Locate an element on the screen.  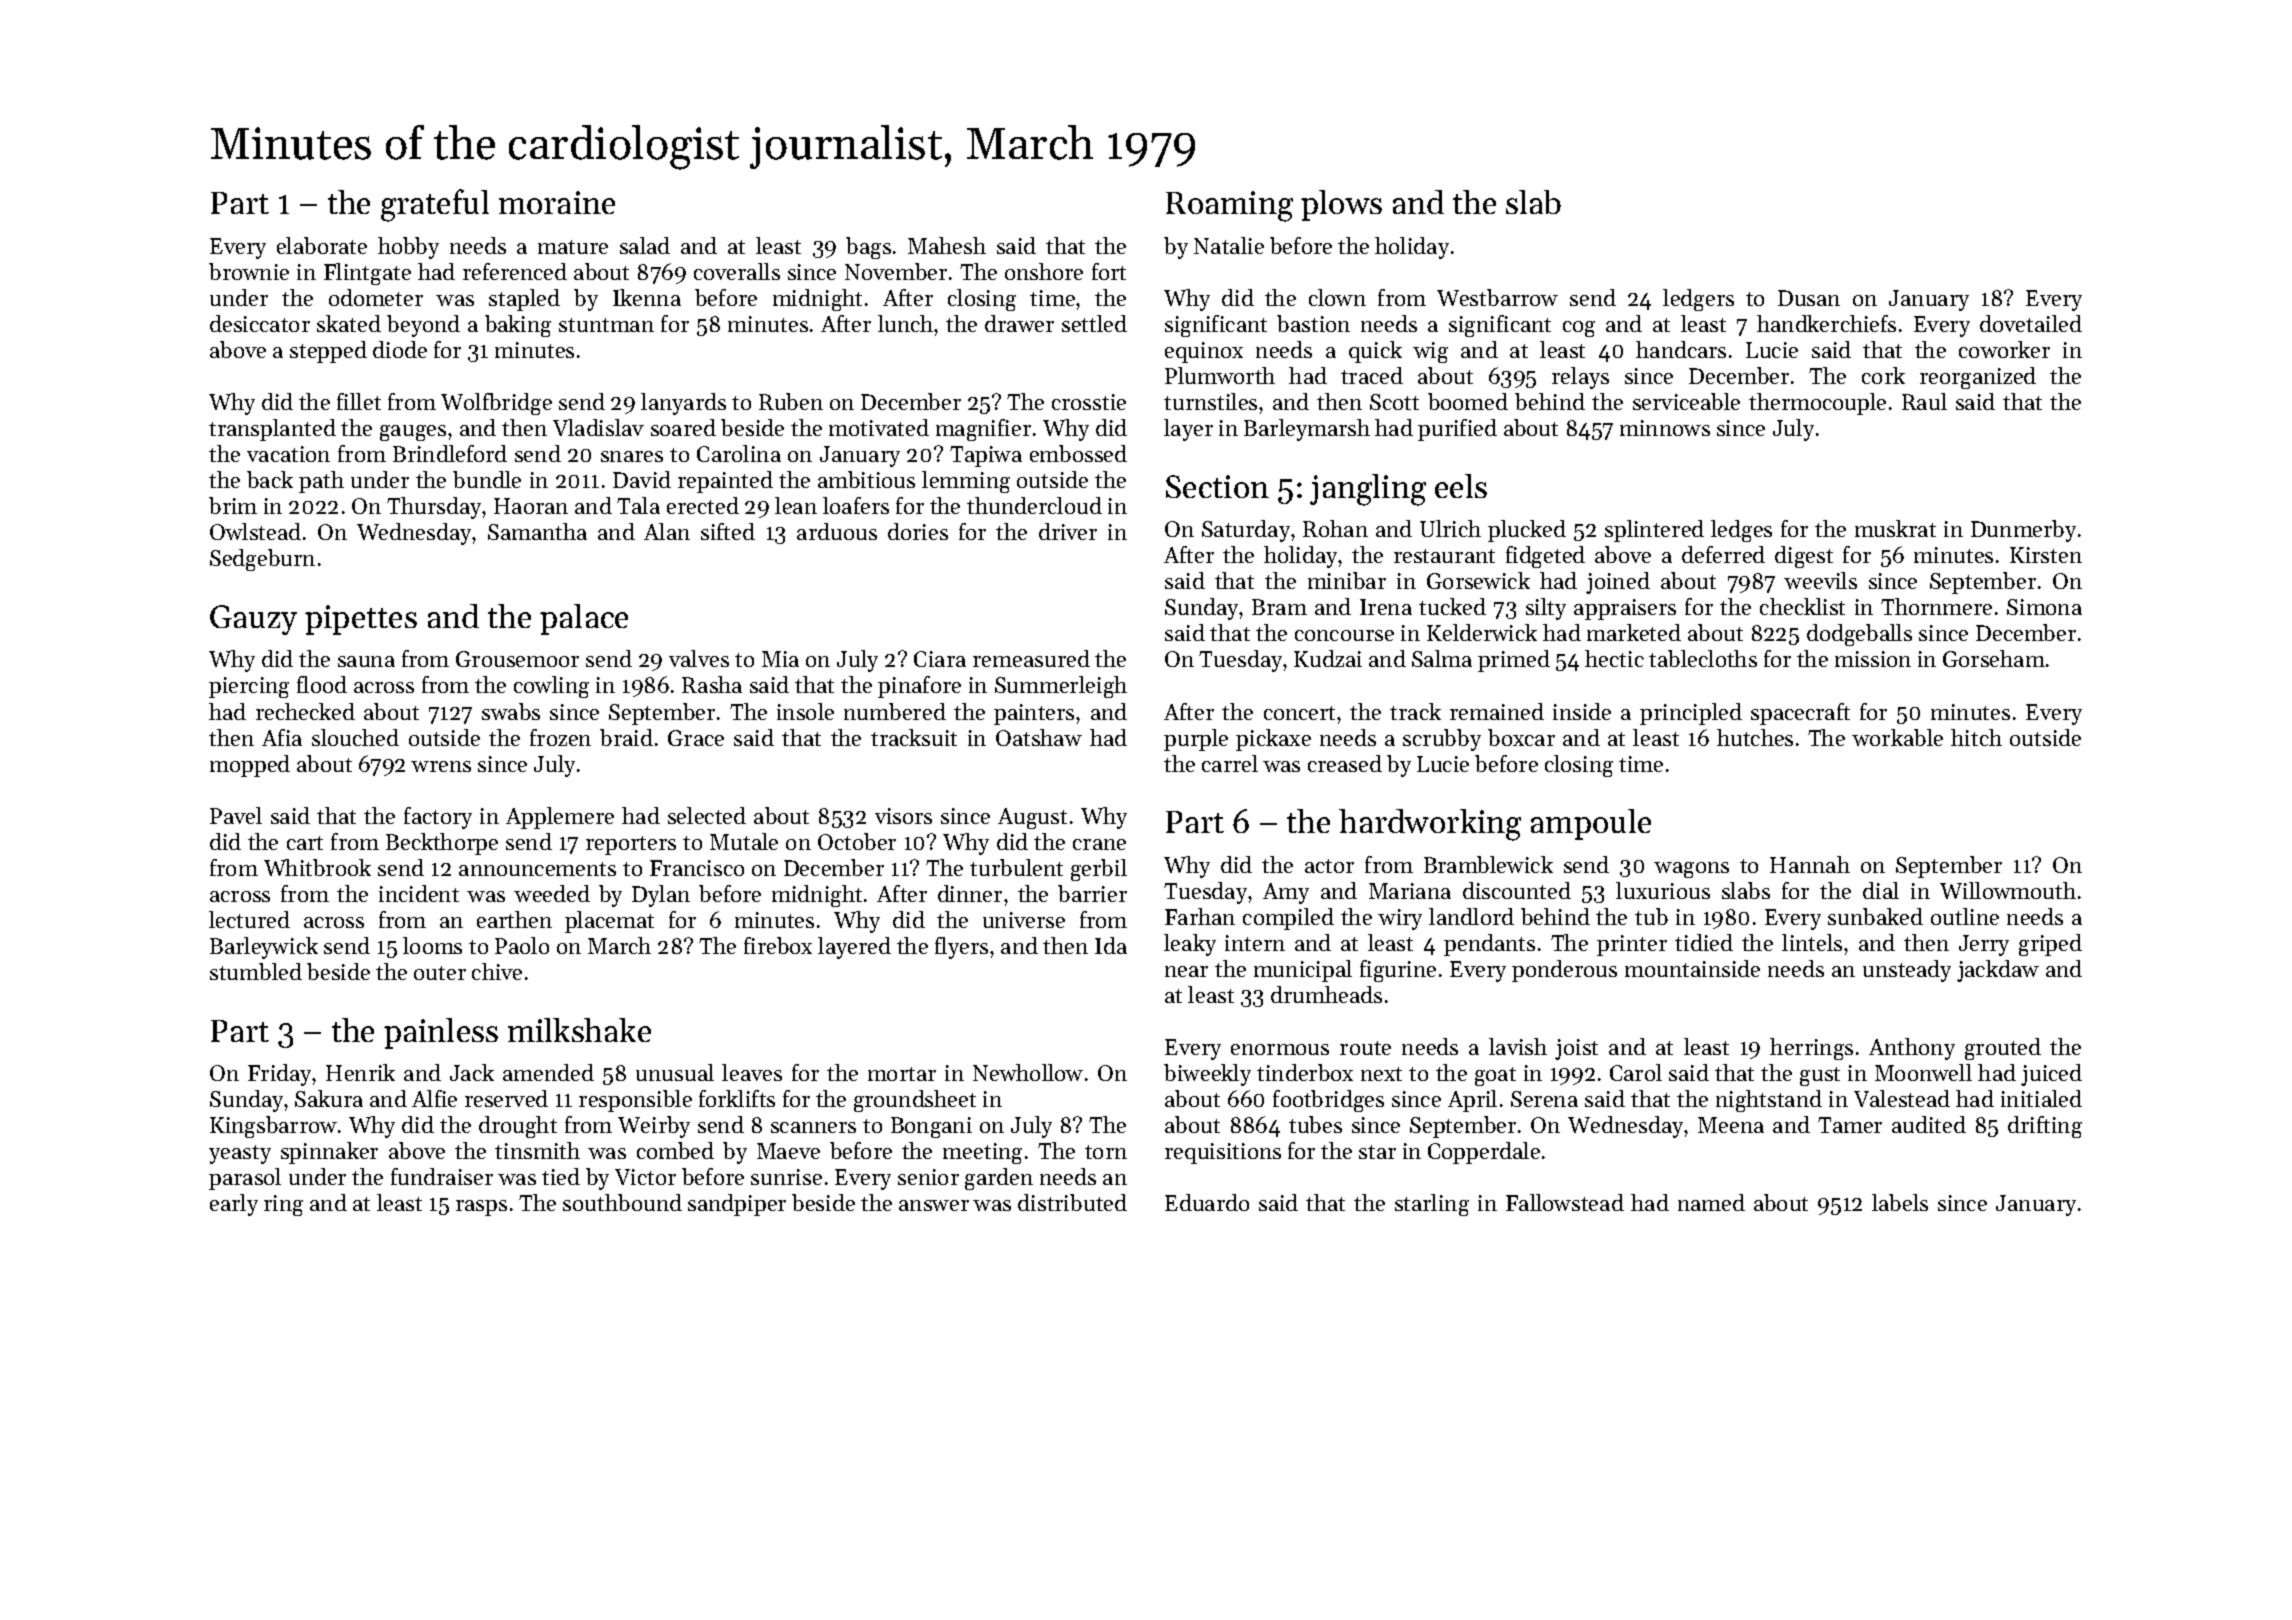
Dusan is located at coordinates (1809, 298).
